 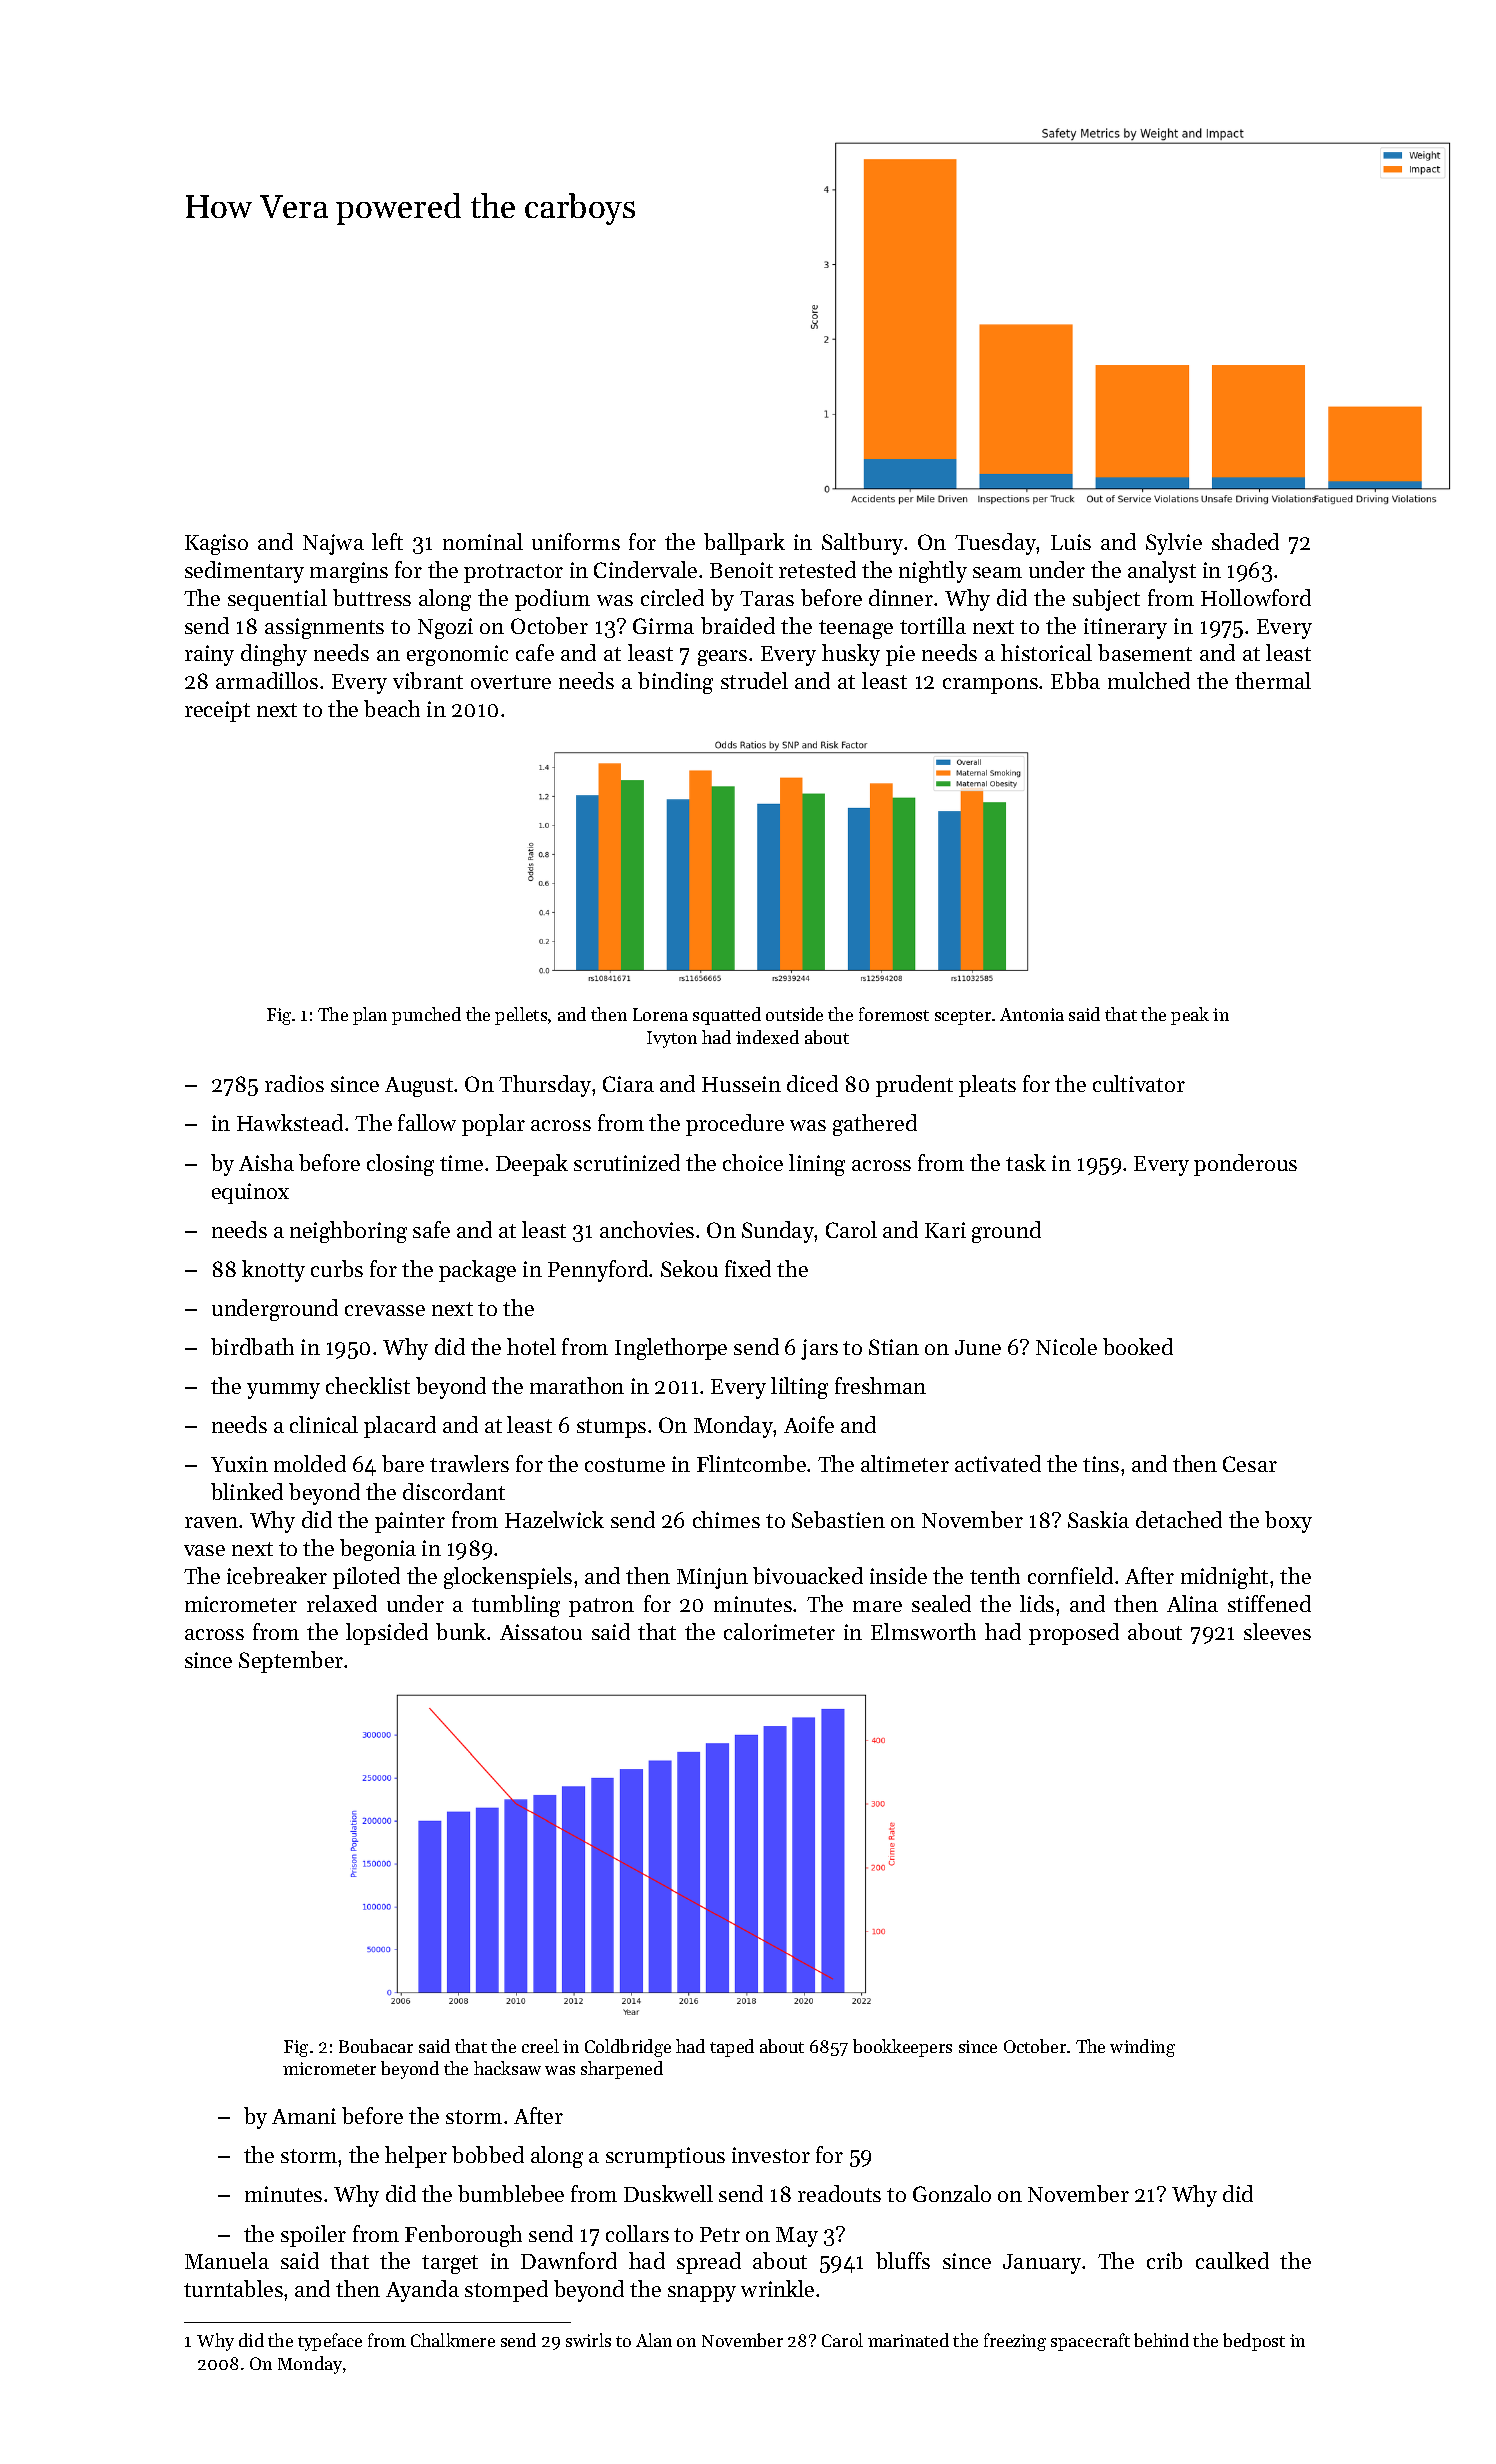 I want to click on plan, so click(x=370, y=1016).
